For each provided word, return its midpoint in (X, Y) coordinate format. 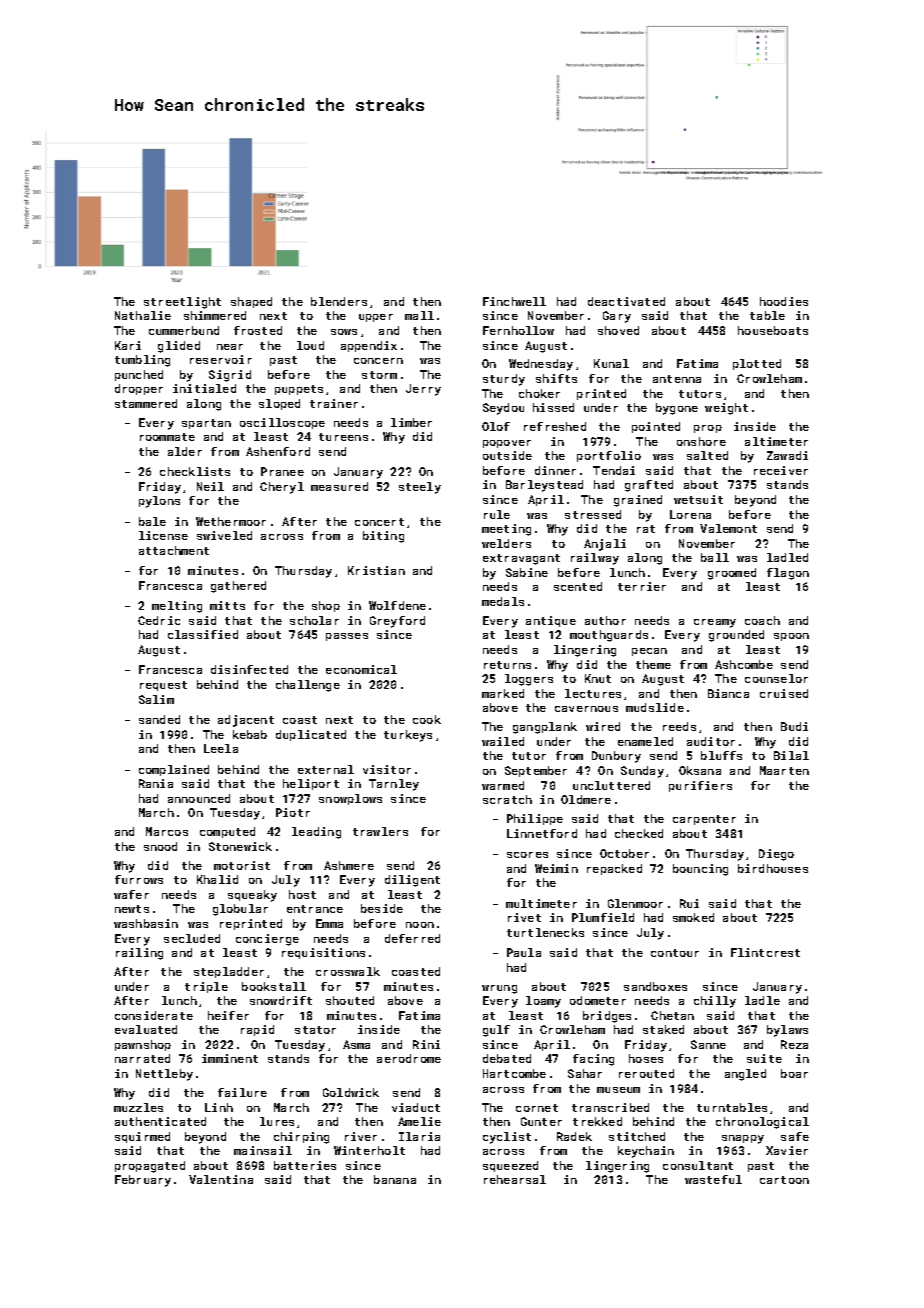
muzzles (138, 1107)
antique (551, 621)
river (361, 1136)
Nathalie (143, 315)
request (163, 686)
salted (707, 455)
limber (411, 422)
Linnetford (542, 833)
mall (419, 315)
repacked (614, 869)
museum (618, 1090)
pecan (649, 652)
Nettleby (164, 1075)
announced (199, 798)
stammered (146, 403)
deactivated (626, 301)
